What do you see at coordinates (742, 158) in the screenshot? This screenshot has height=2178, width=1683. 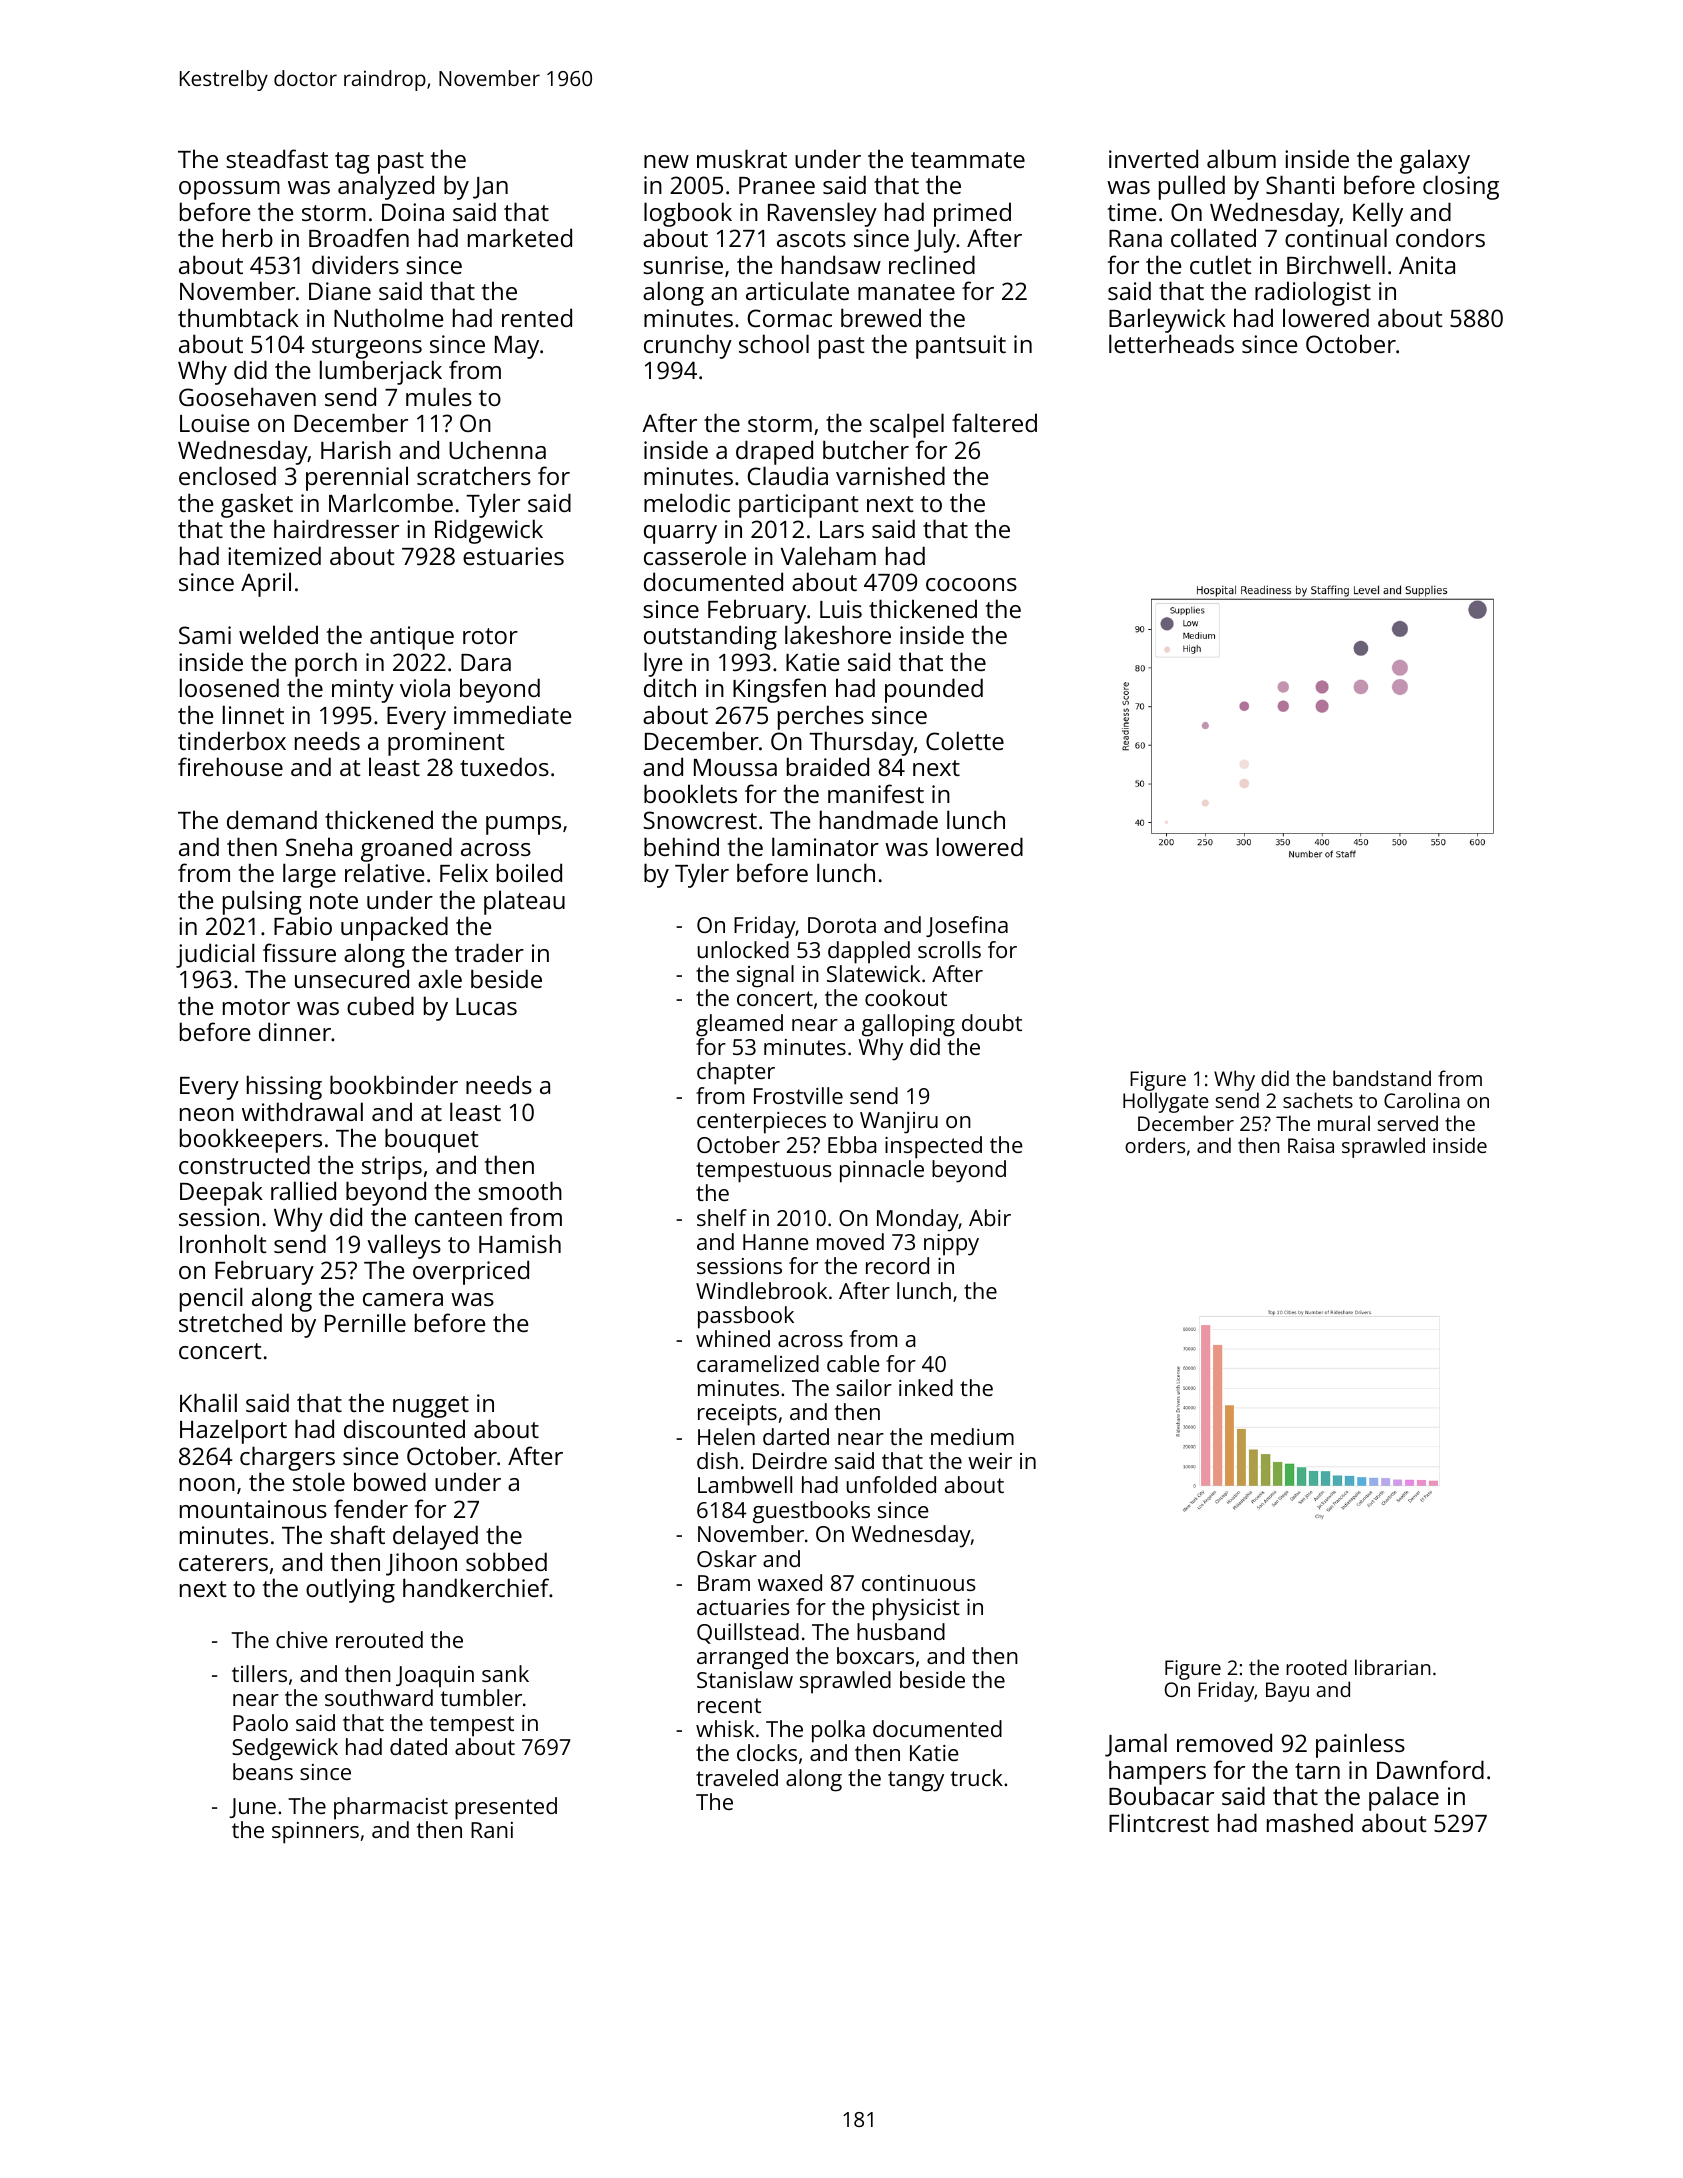 I see `muskrat` at bounding box center [742, 158].
